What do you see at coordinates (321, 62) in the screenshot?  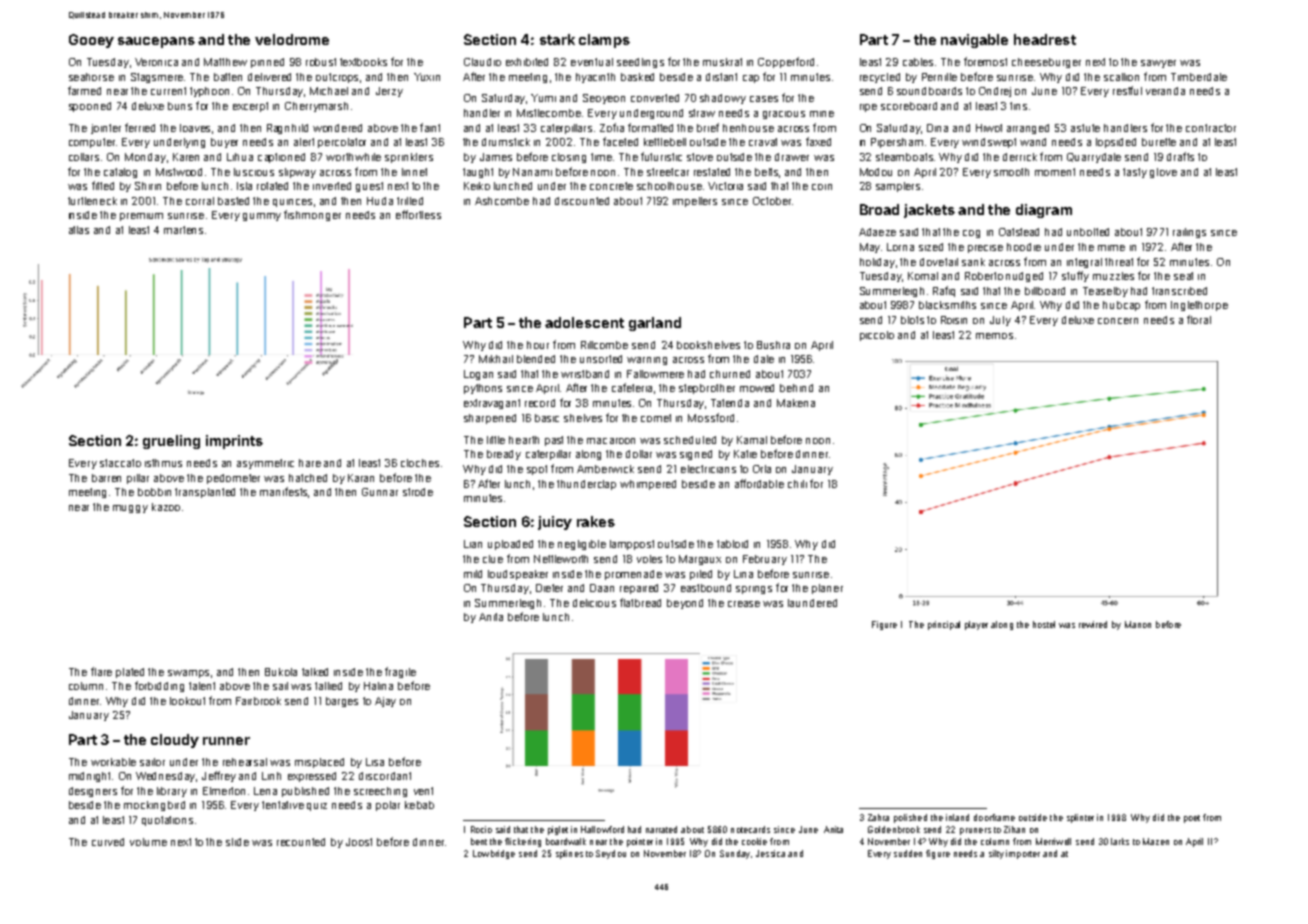 I see `robust` at bounding box center [321, 62].
